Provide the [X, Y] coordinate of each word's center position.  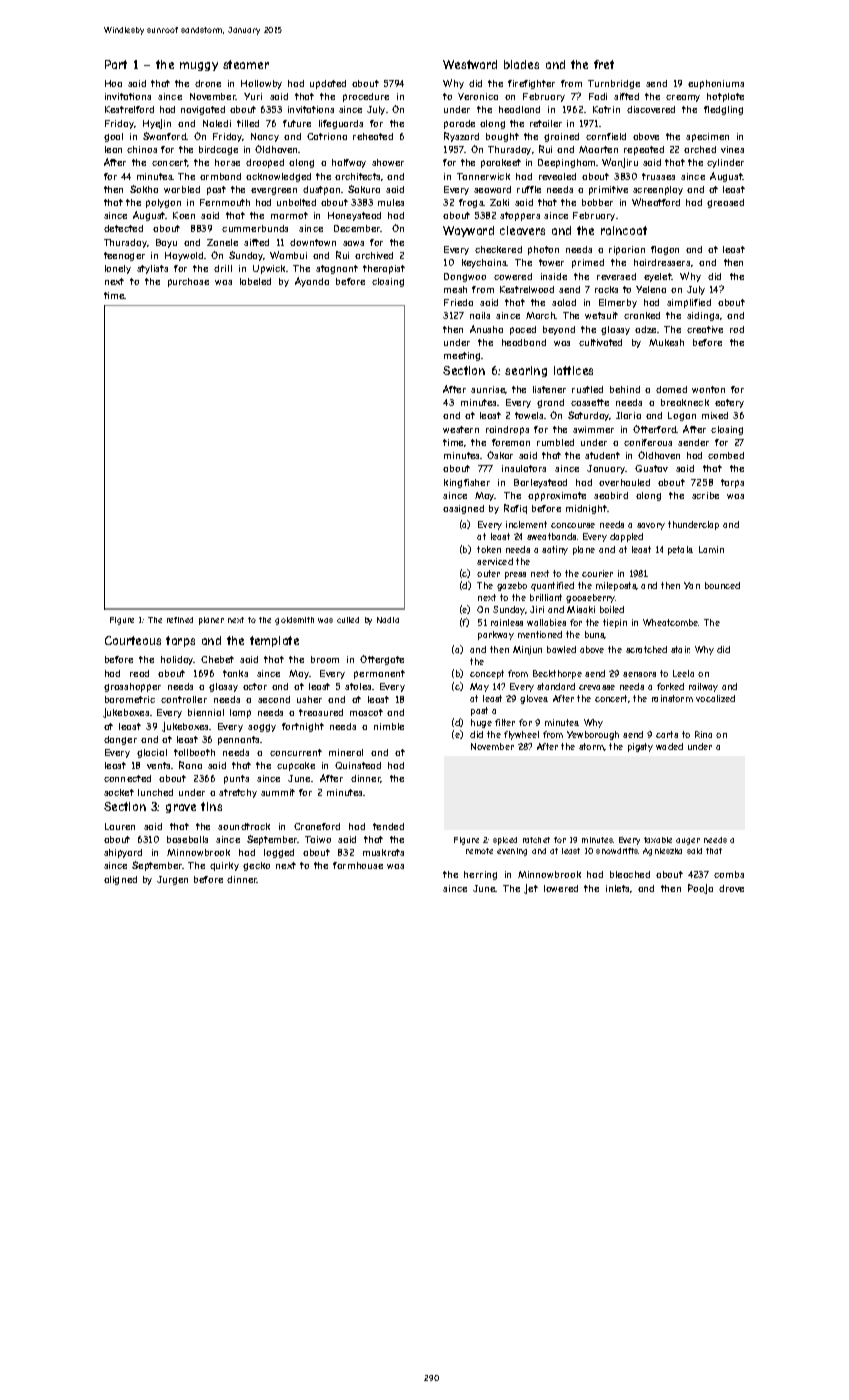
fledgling [723, 110]
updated [328, 84]
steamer [246, 64]
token [489, 549]
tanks [235, 673]
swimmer [593, 429]
